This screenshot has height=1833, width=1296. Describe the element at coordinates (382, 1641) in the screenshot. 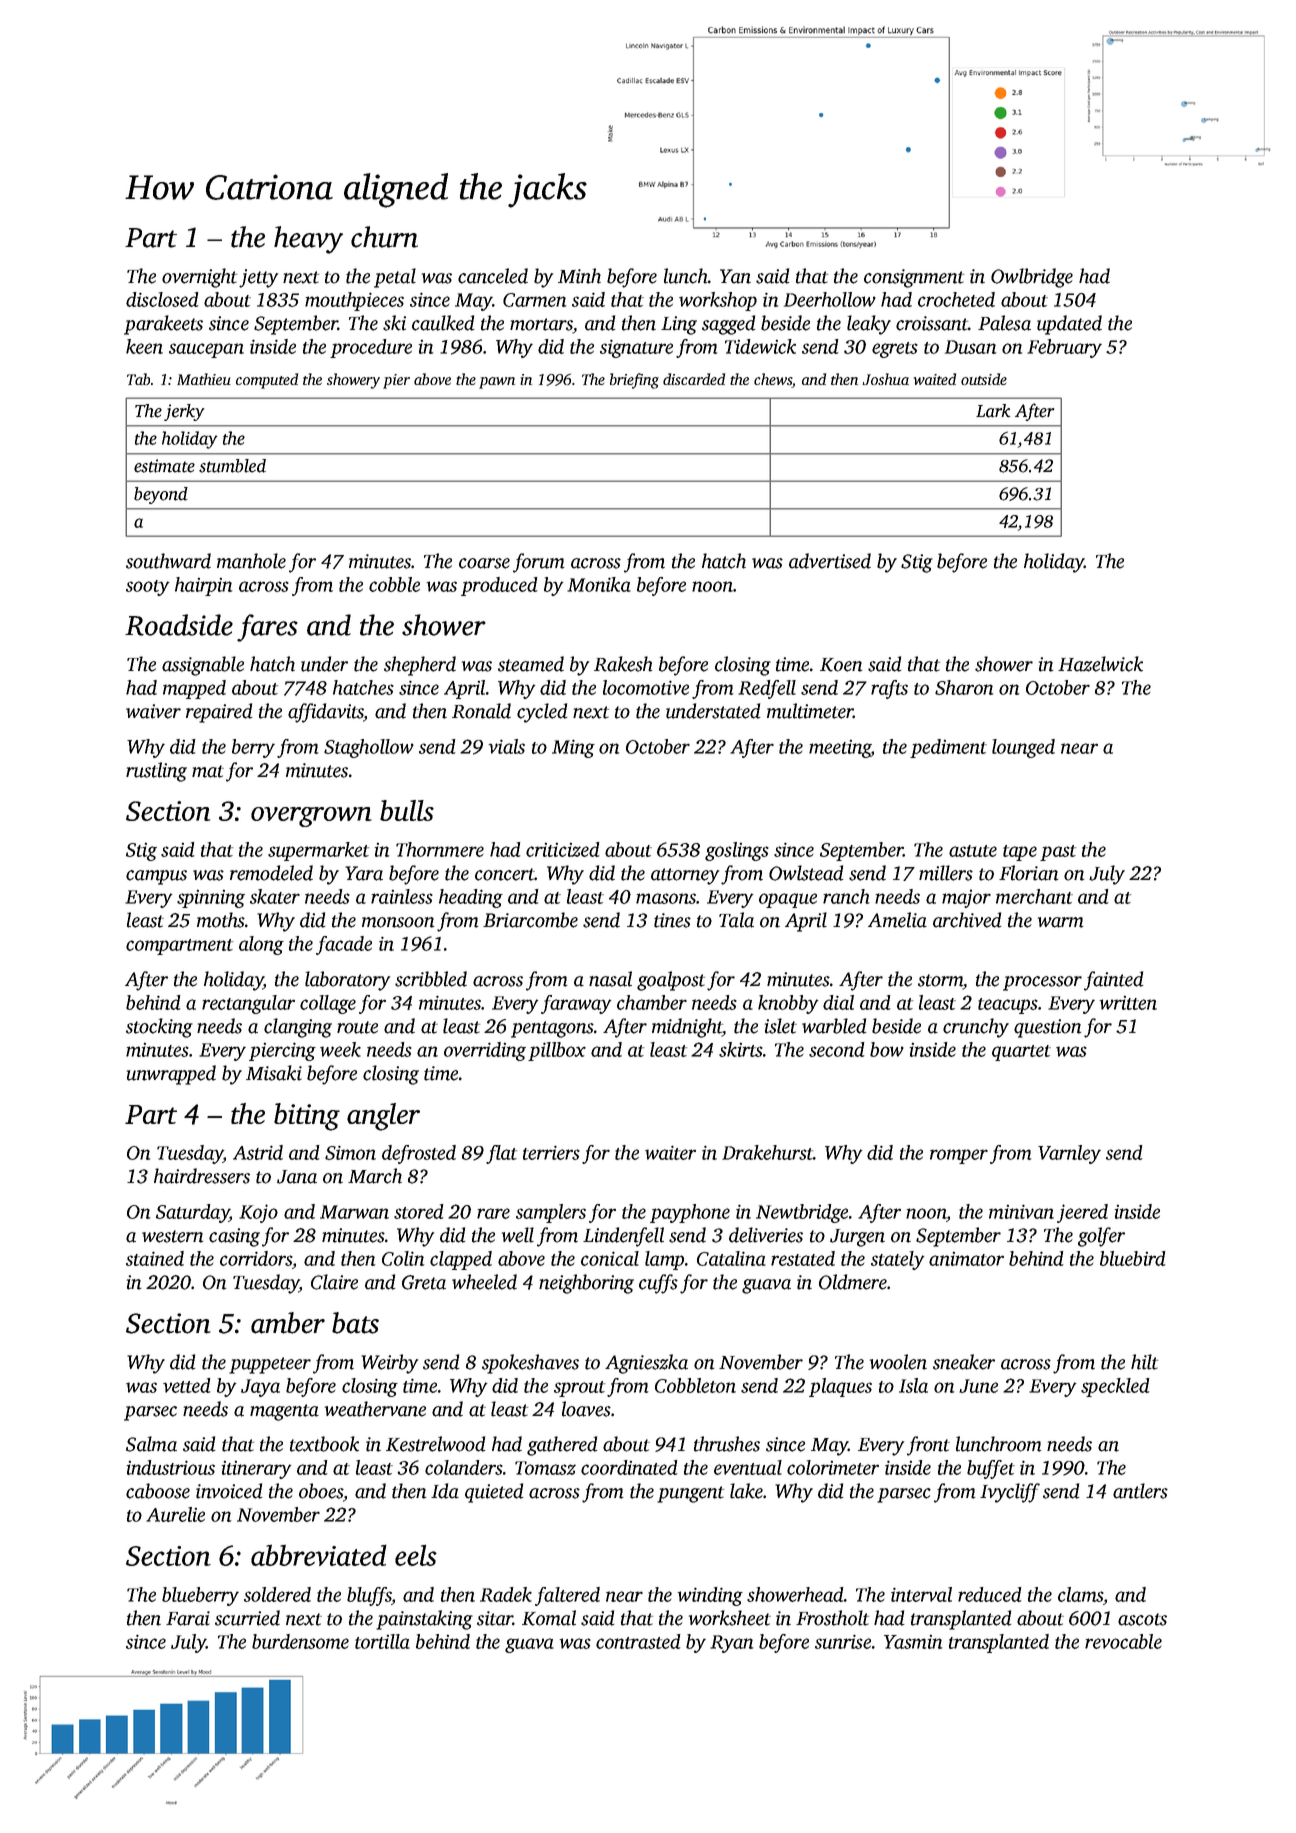

I see `tortilla` at that location.
